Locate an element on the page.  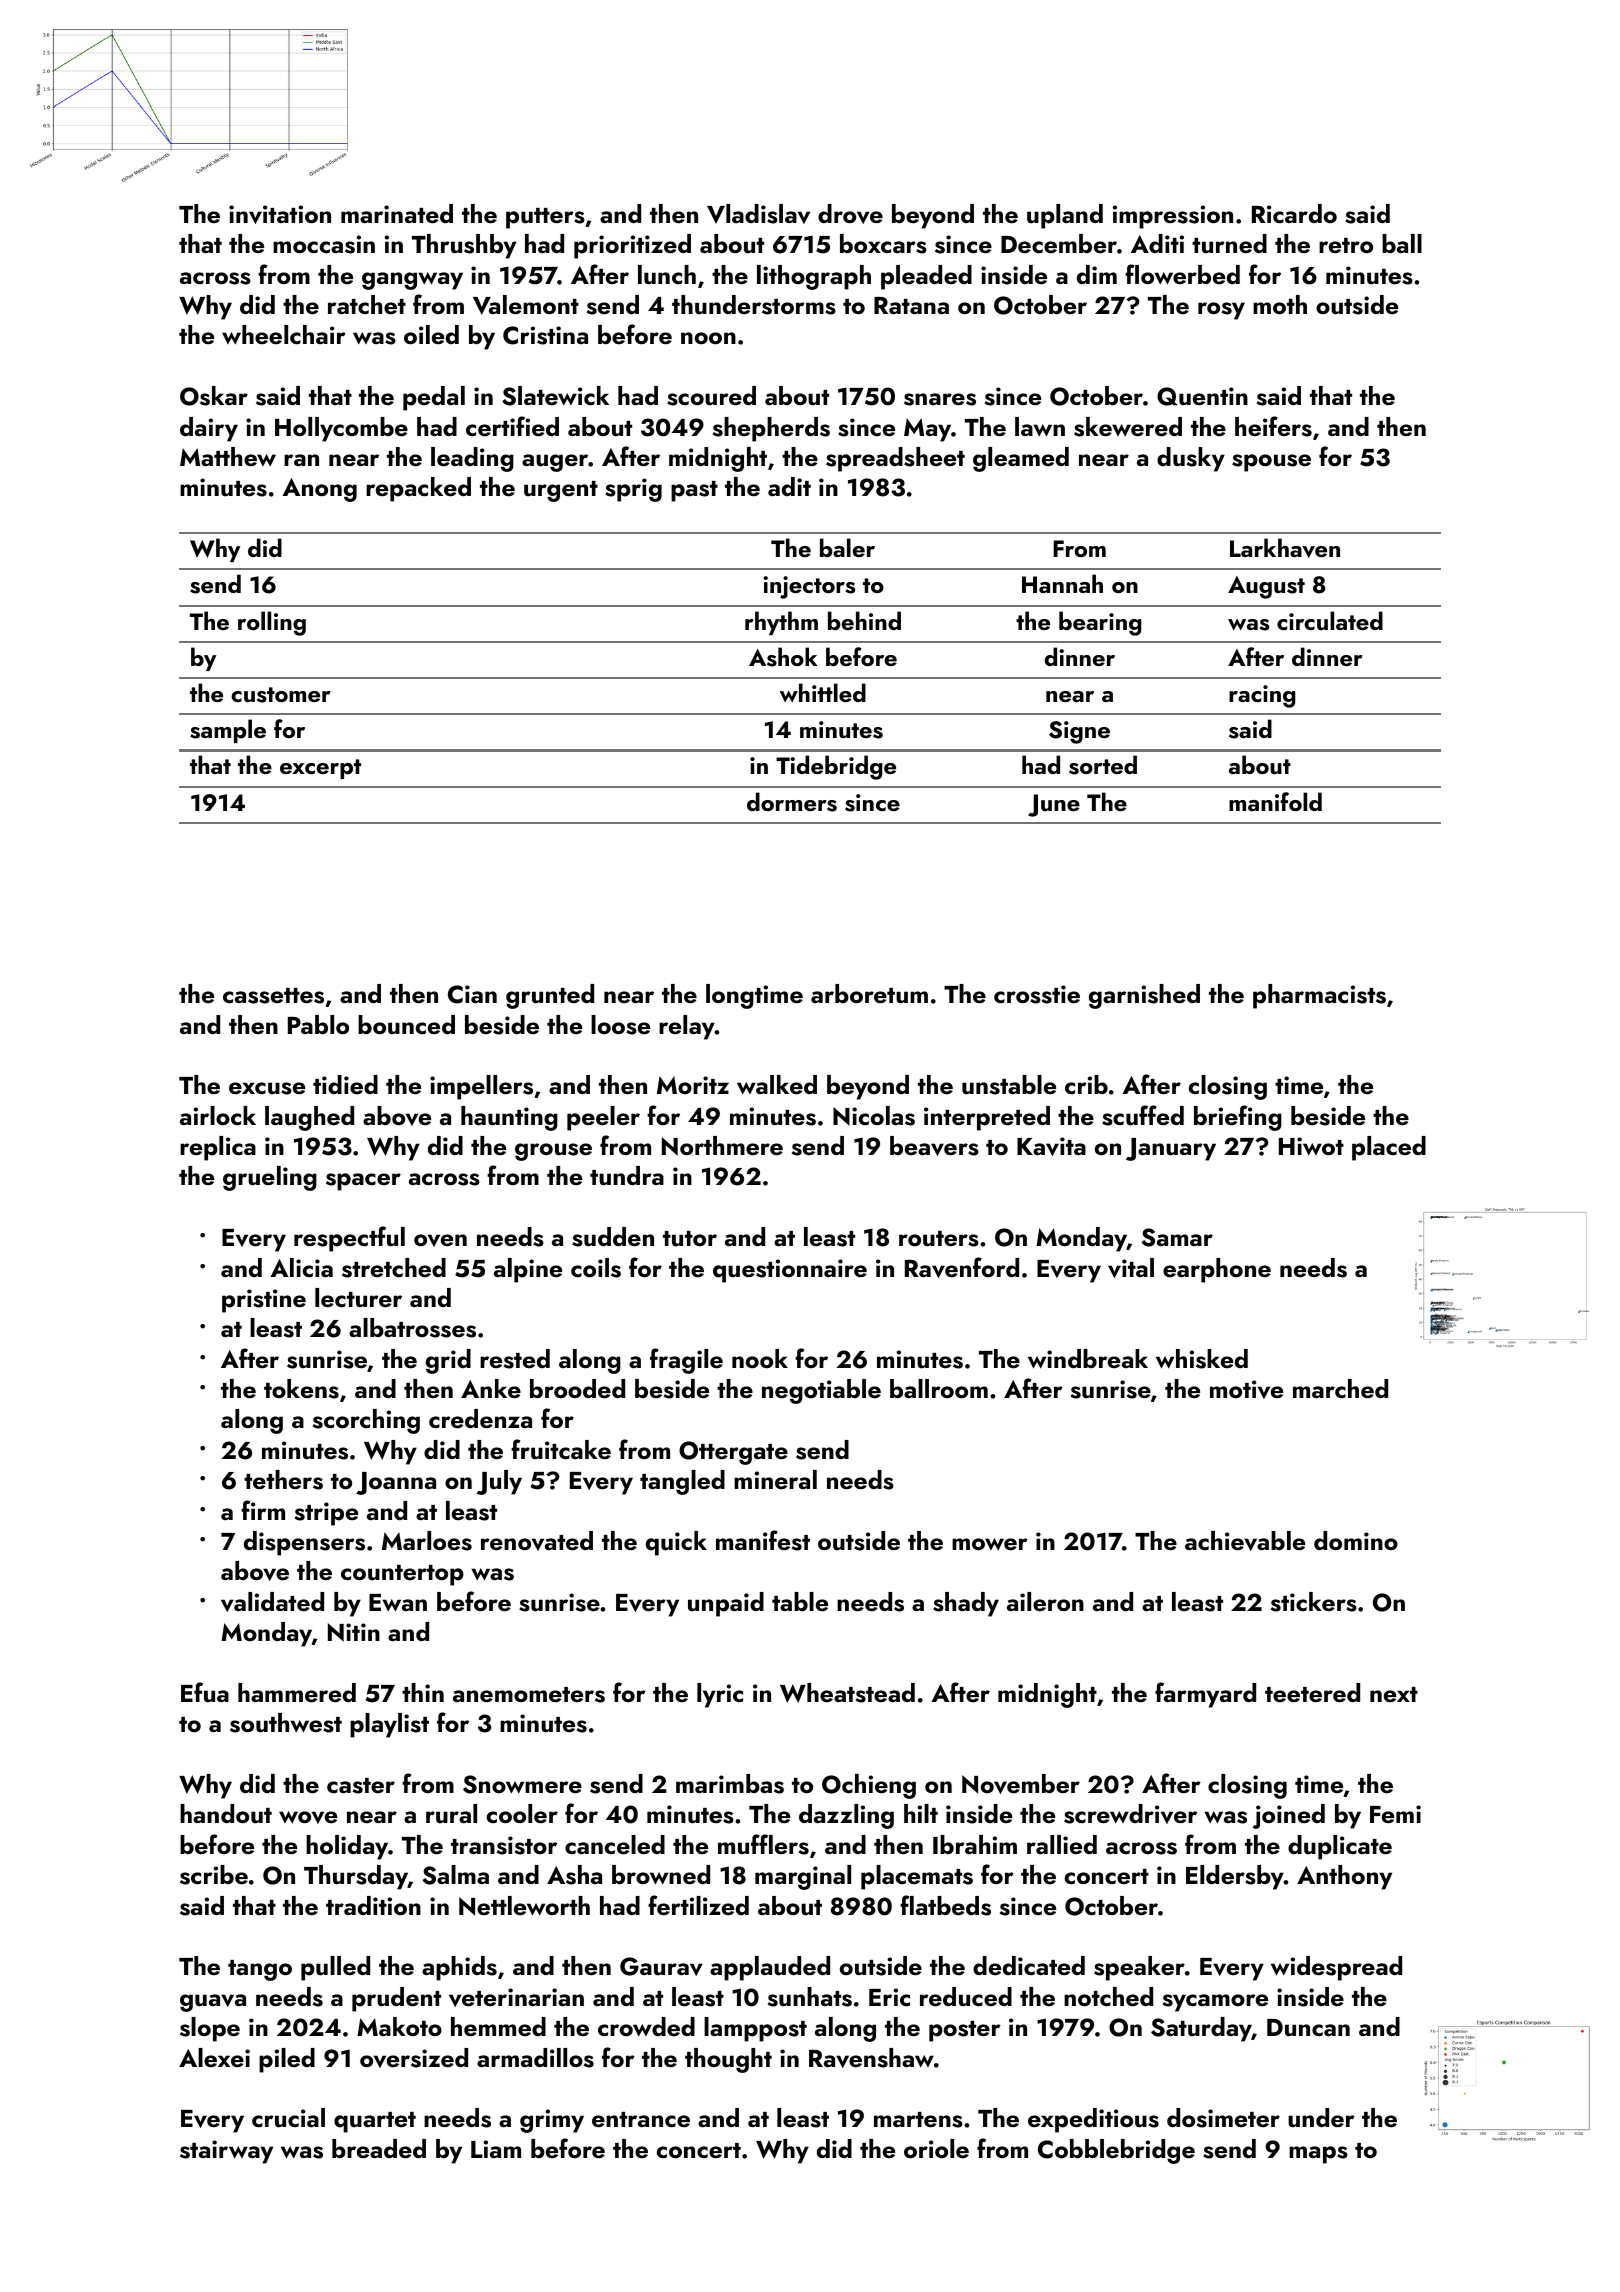
drove is located at coordinates (850, 214).
